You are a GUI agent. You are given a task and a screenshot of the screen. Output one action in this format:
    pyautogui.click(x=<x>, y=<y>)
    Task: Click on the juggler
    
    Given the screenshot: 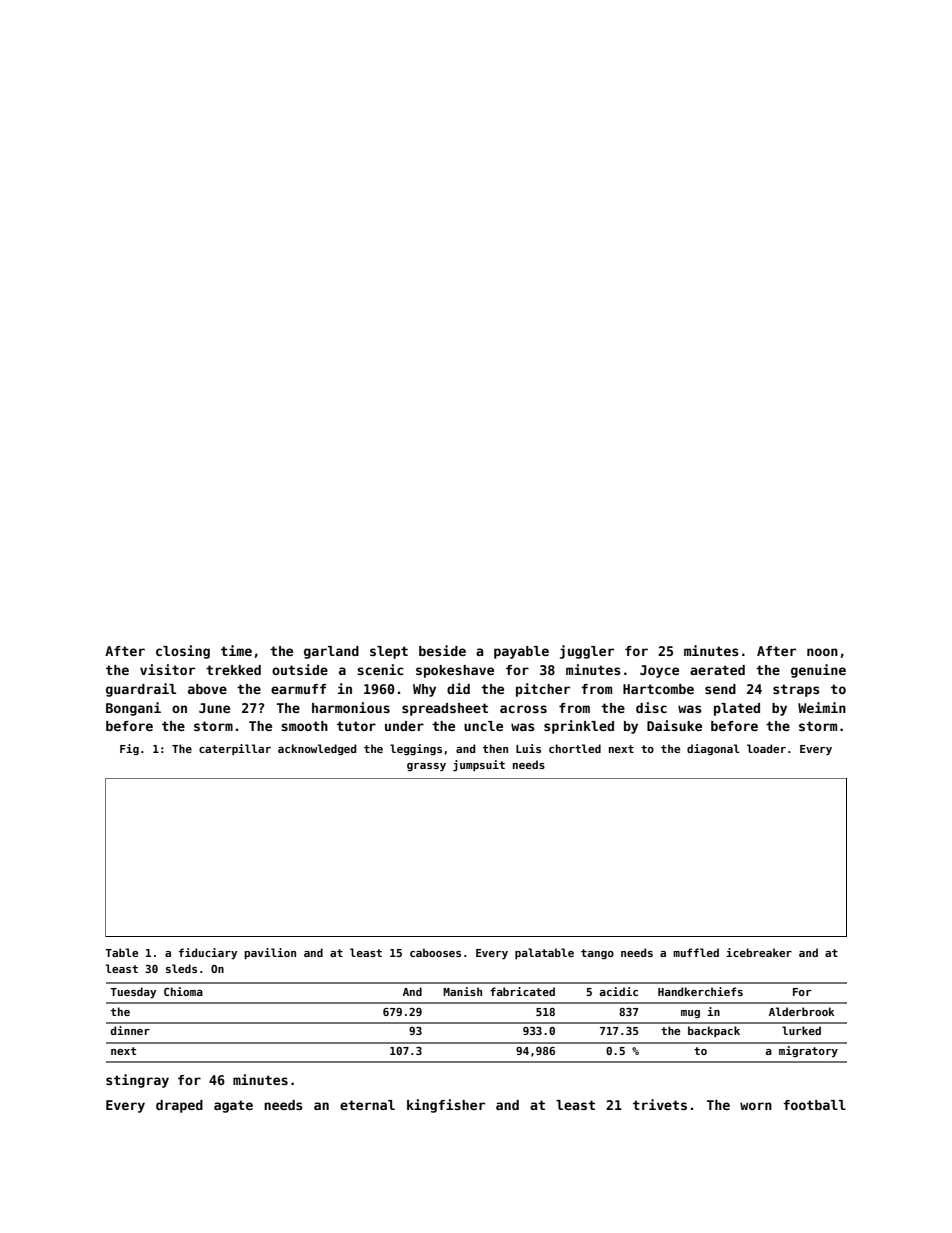 What is the action you would take?
    pyautogui.click(x=587, y=652)
